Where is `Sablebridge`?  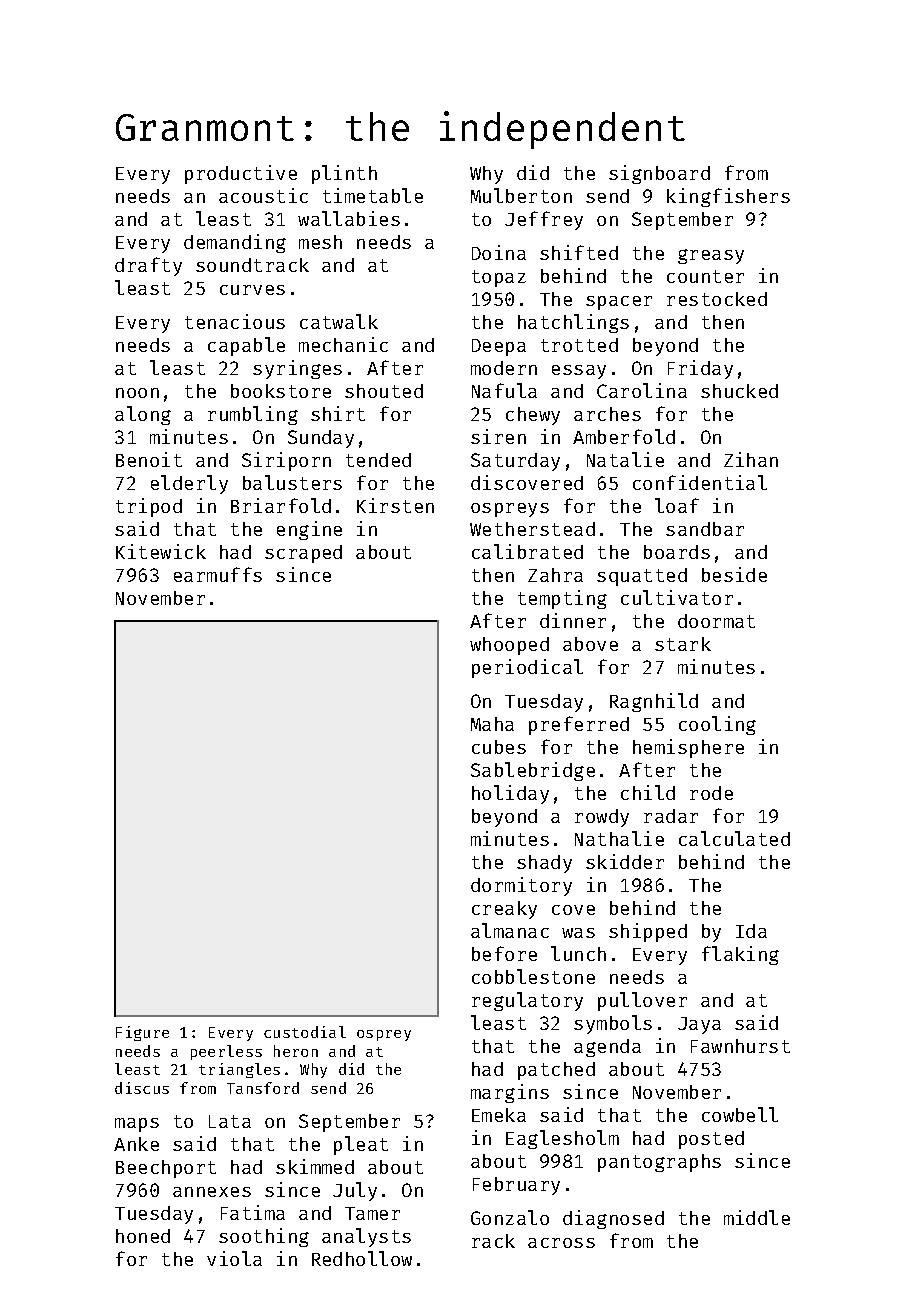
Sablebridge is located at coordinates (533, 771).
